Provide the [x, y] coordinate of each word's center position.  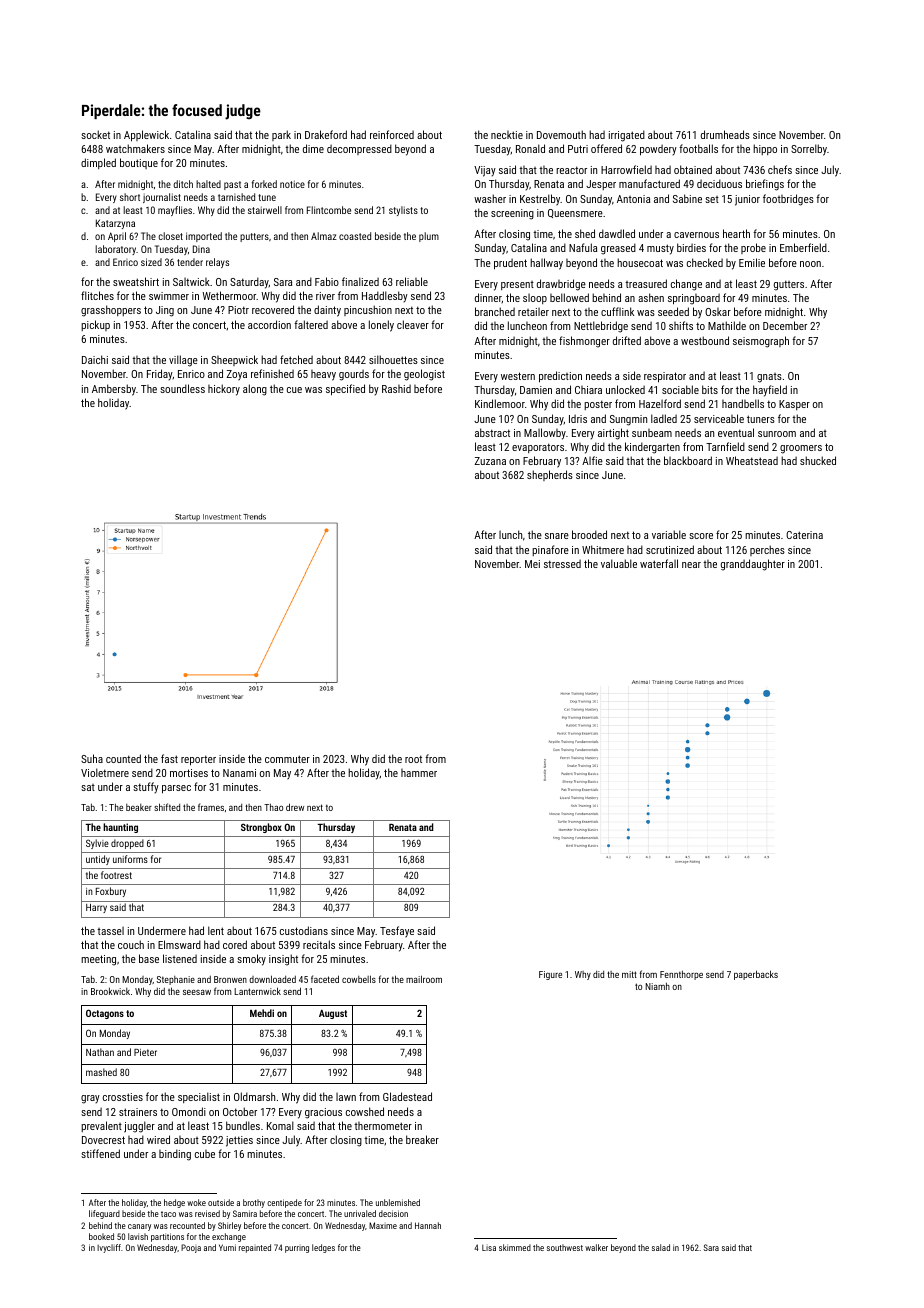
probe [753, 248]
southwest [565, 1247]
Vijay [485, 171]
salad [661, 1247]
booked [101, 1236]
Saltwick [191, 282]
